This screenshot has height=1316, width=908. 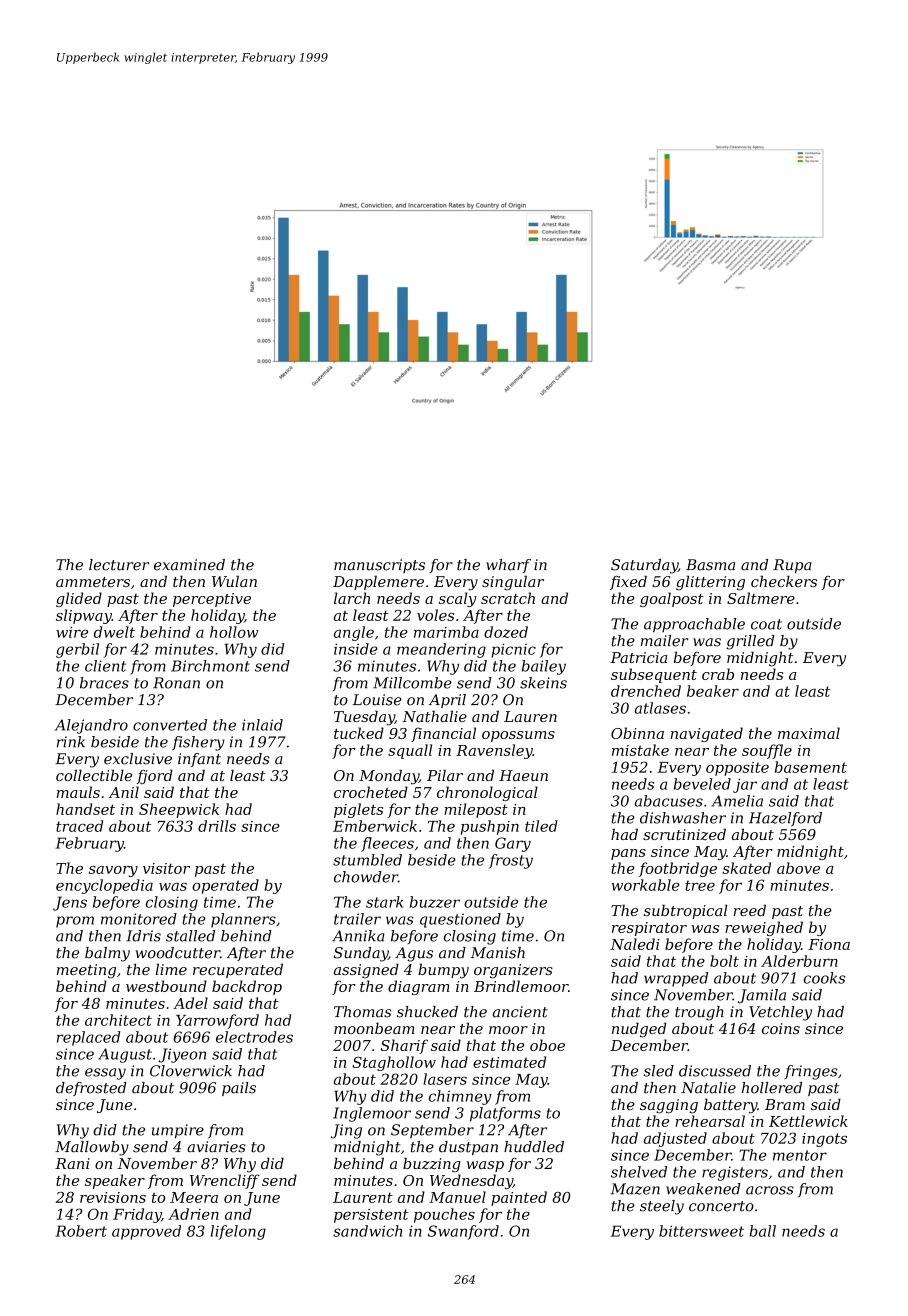 I want to click on navigated, so click(x=707, y=734).
